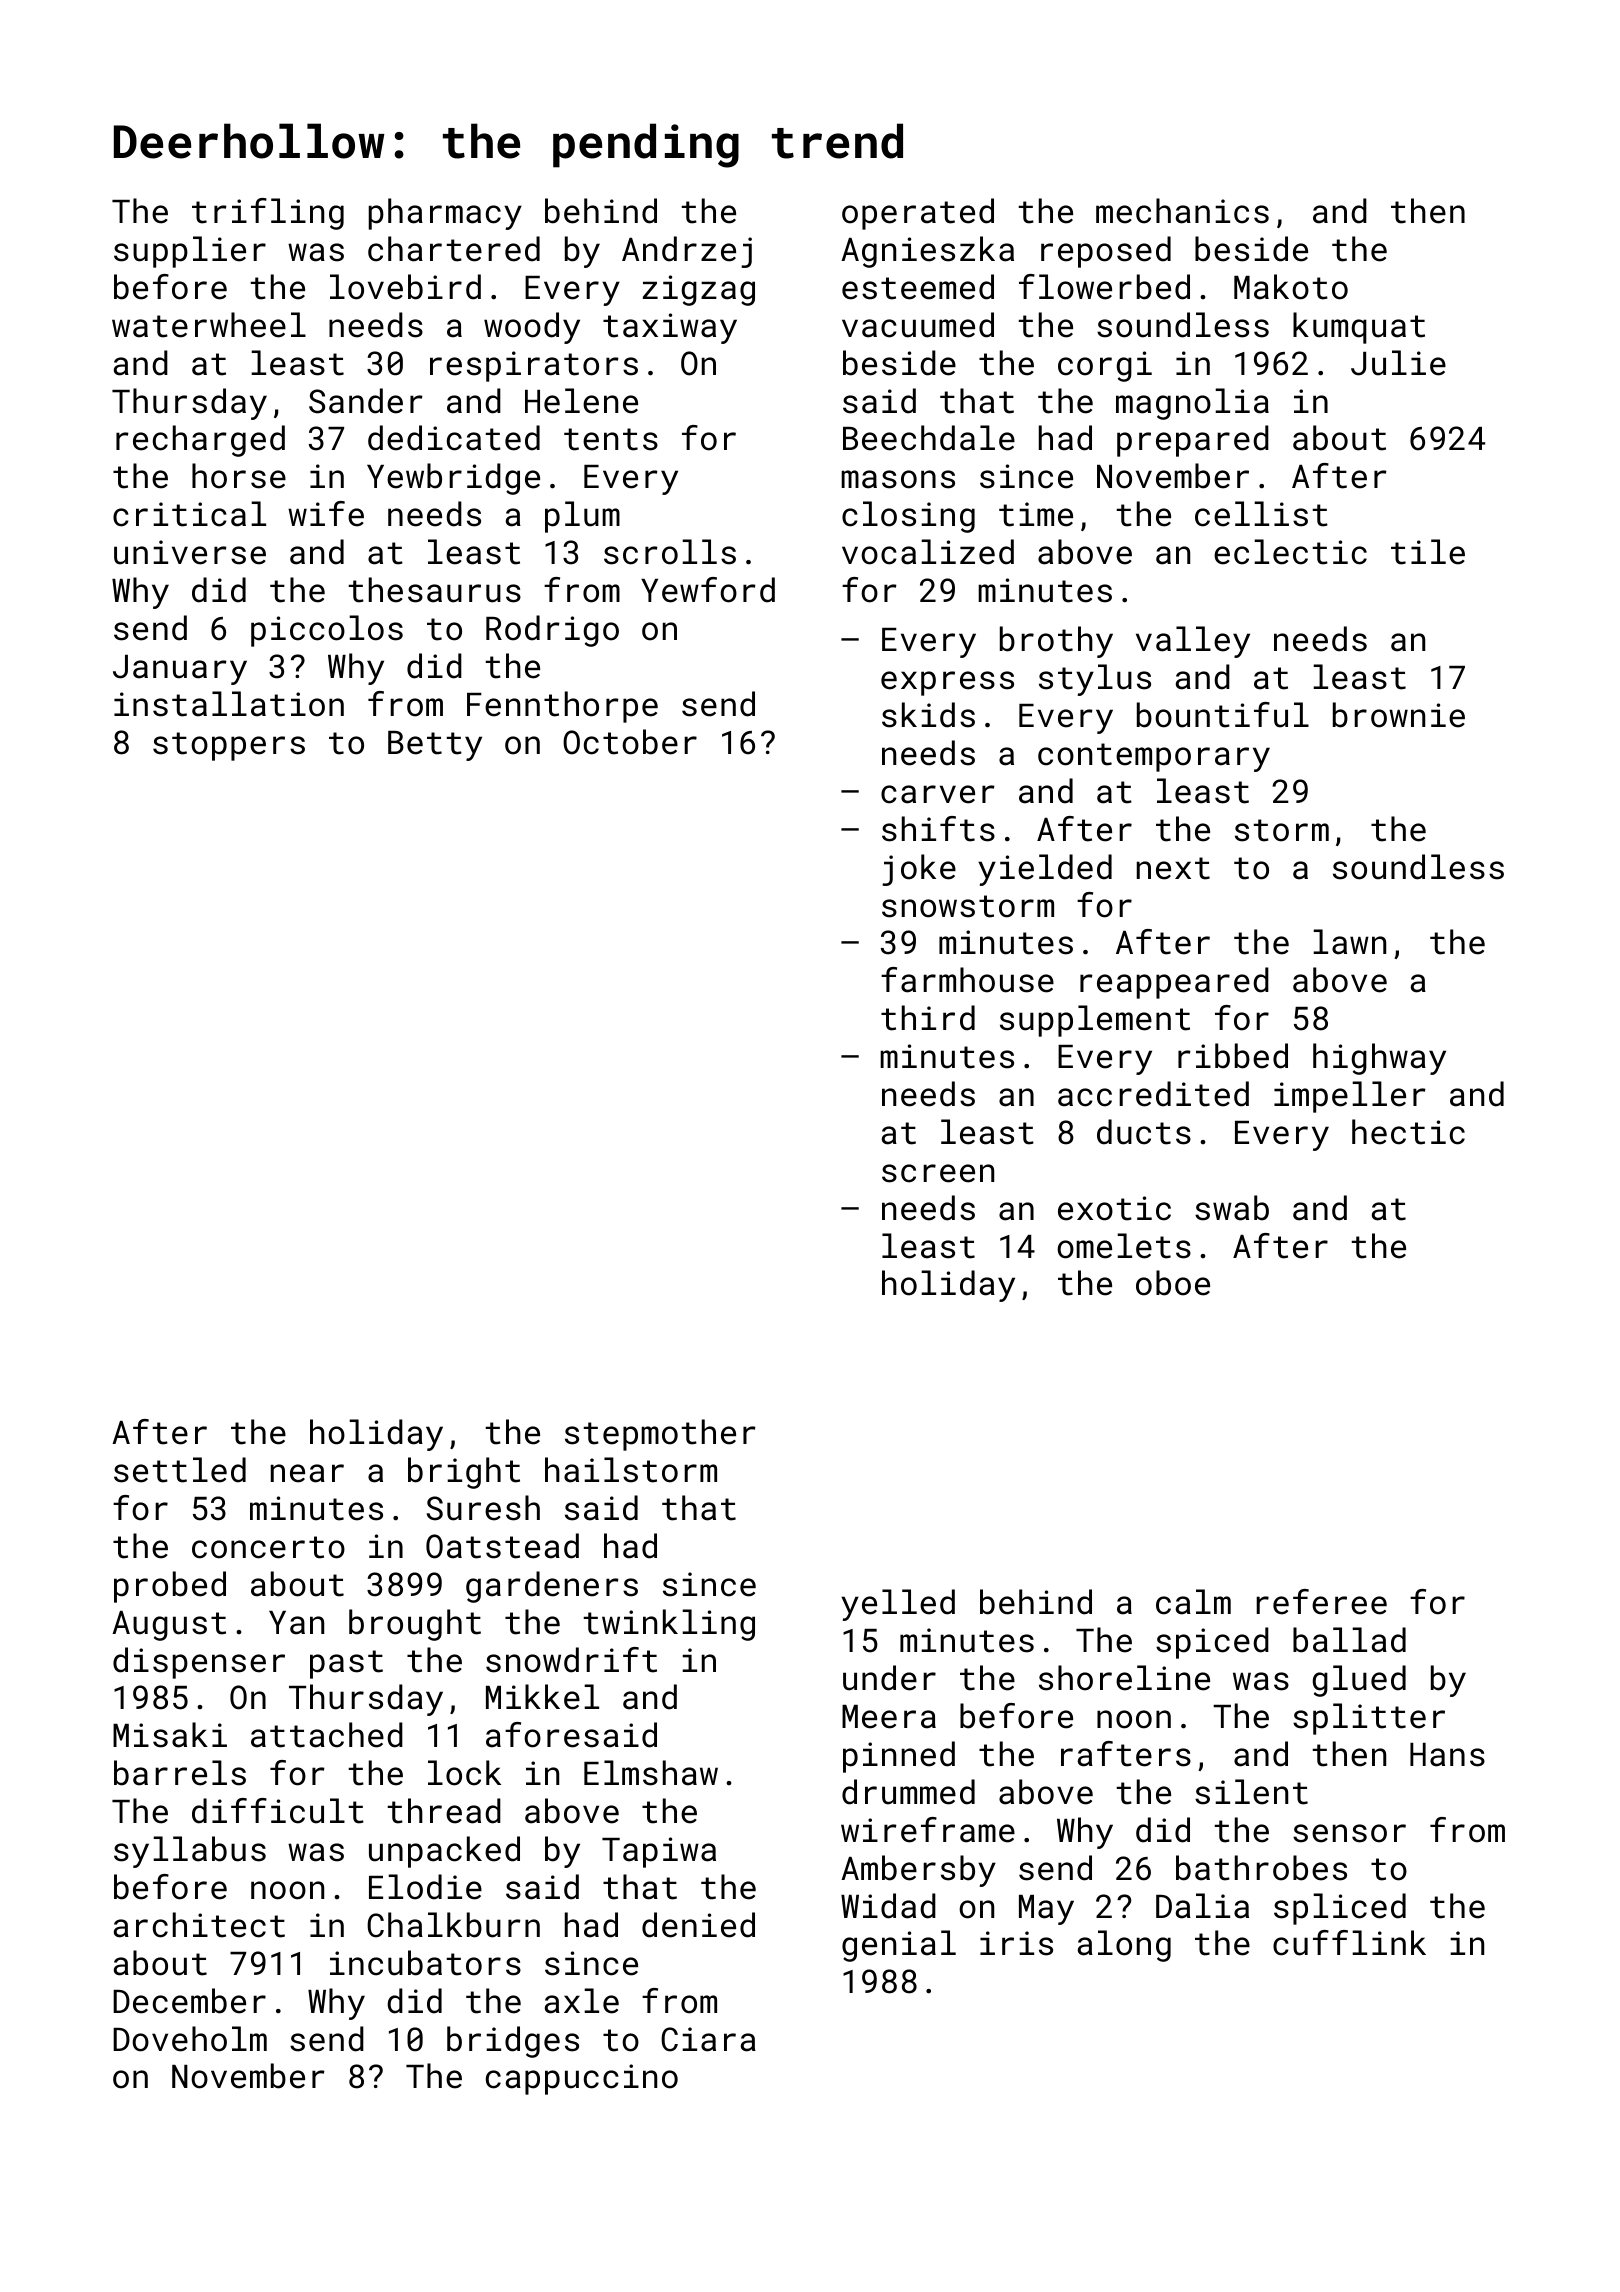 This screenshot has width=1620, height=2292. I want to click on yelled, so click(898, 1605).
